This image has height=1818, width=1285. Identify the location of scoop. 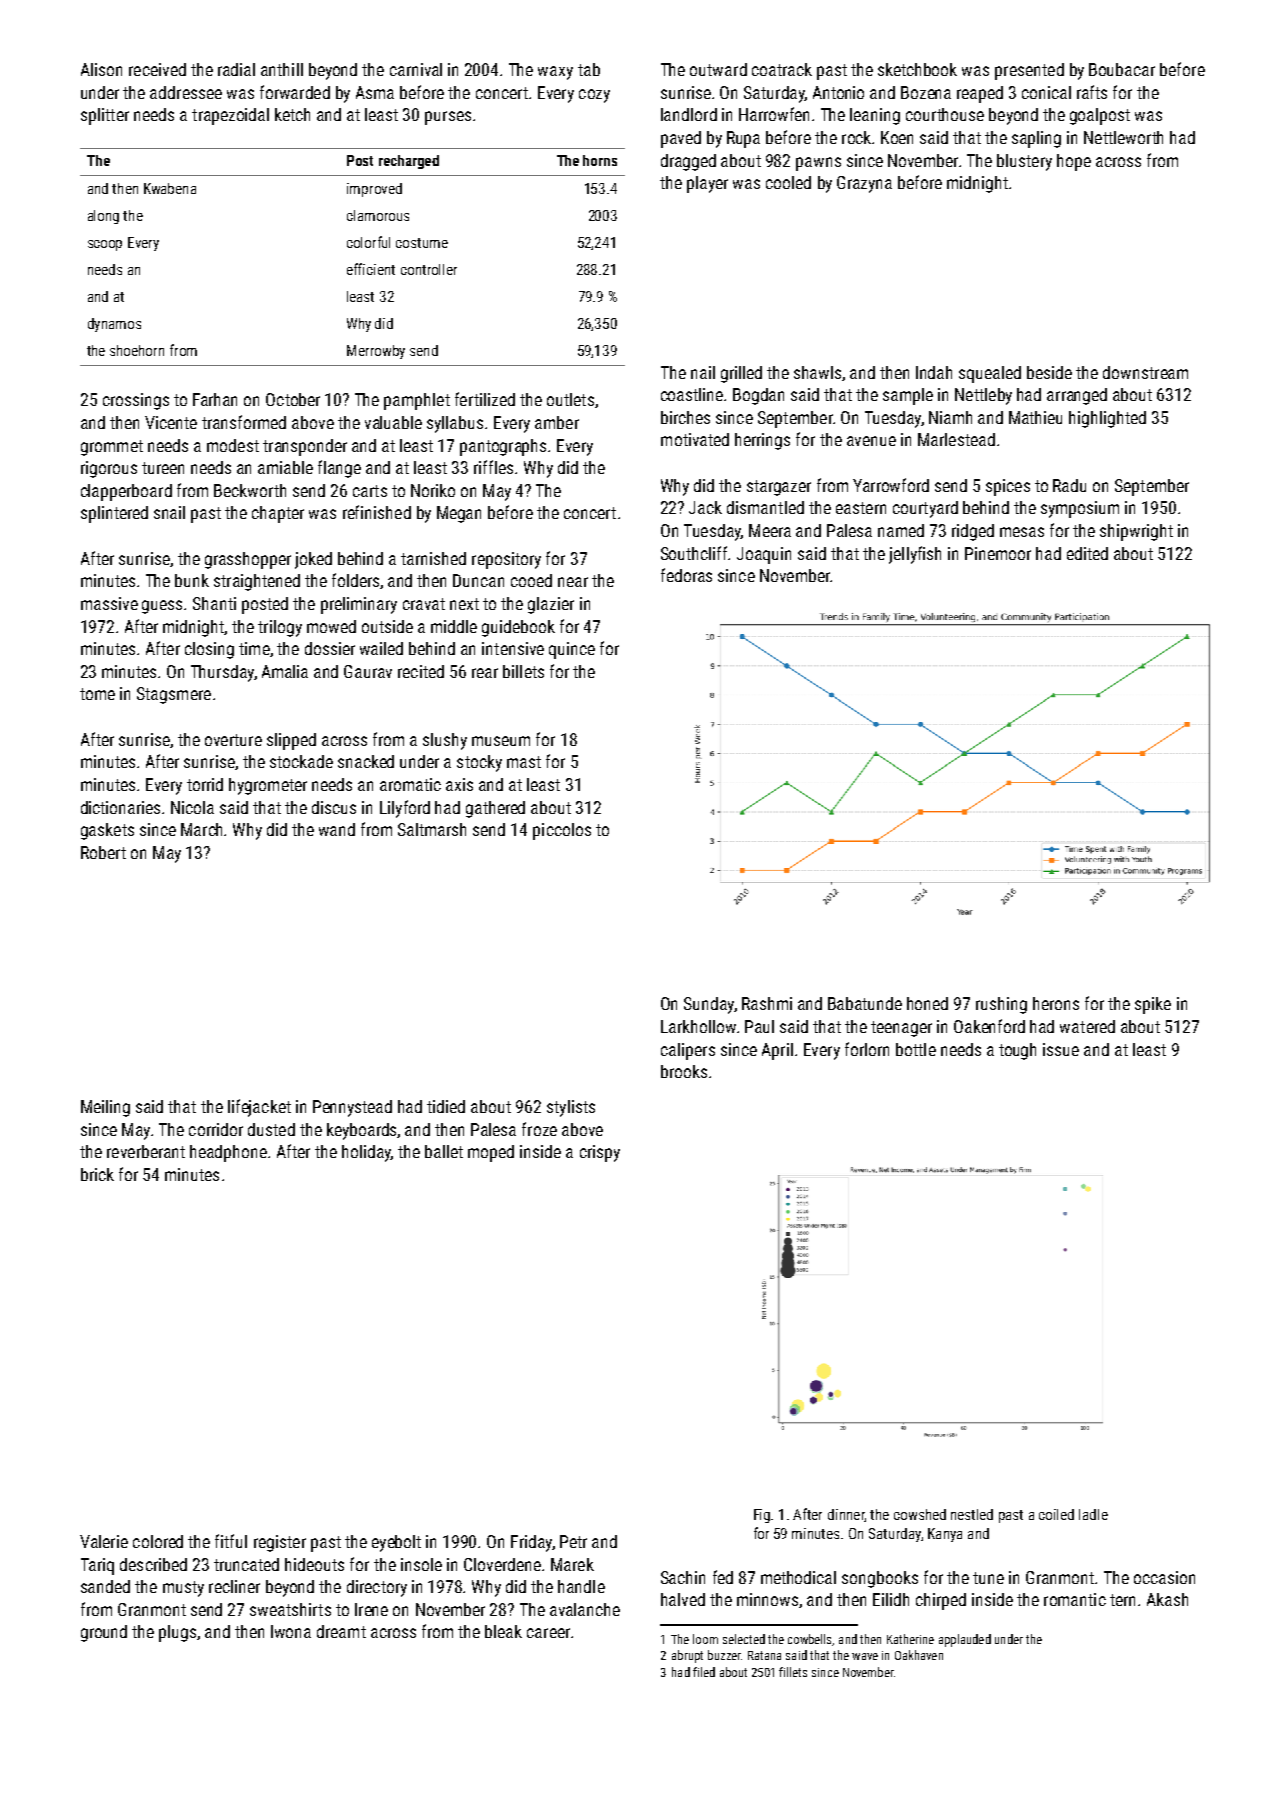
(105, 245).
